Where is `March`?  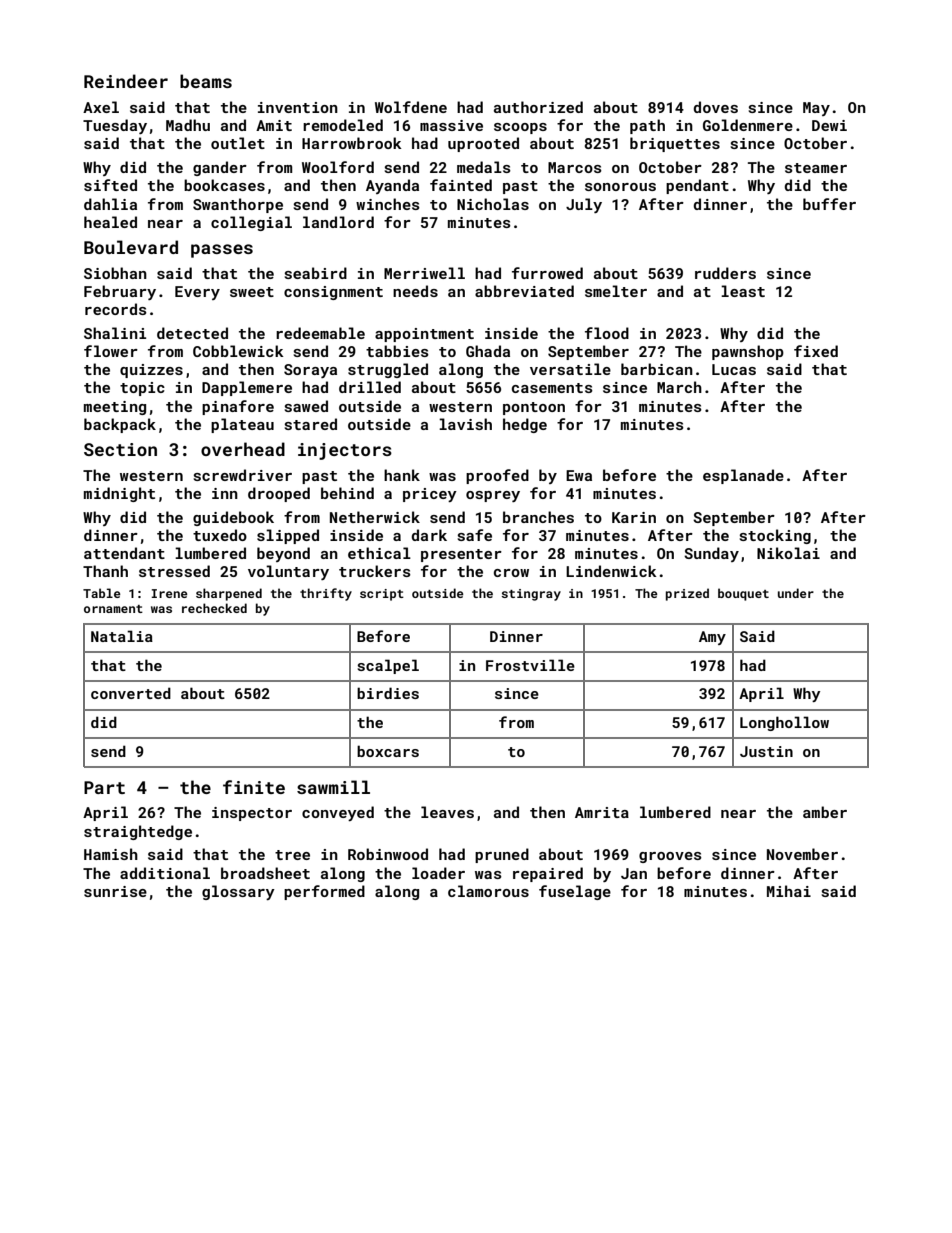
March is located at coordinates (679, 387).
